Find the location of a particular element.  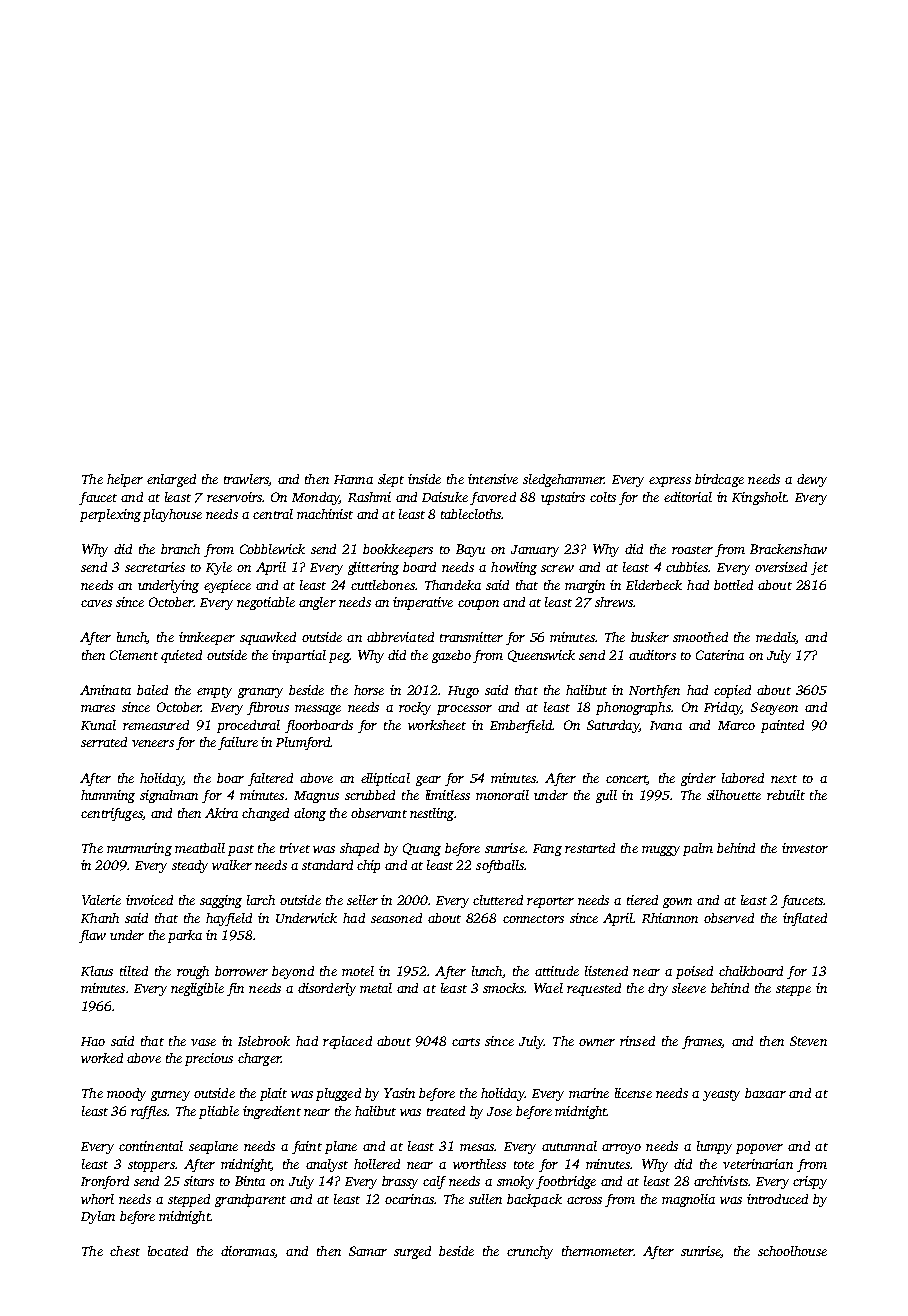

located is located at coordinates (168, 1251).
